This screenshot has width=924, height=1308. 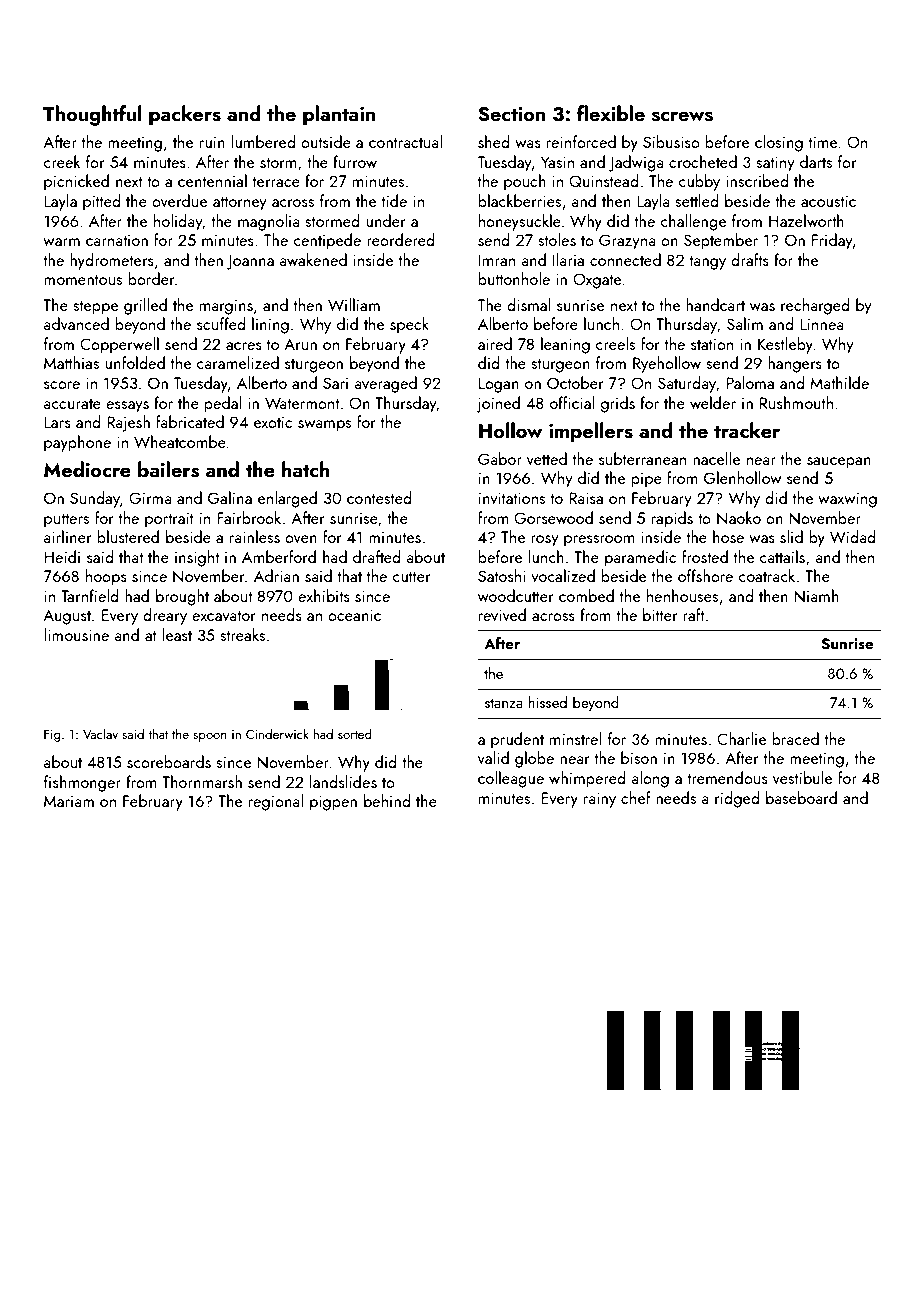 I want to click on Galina, so click(x=230, y=497).
